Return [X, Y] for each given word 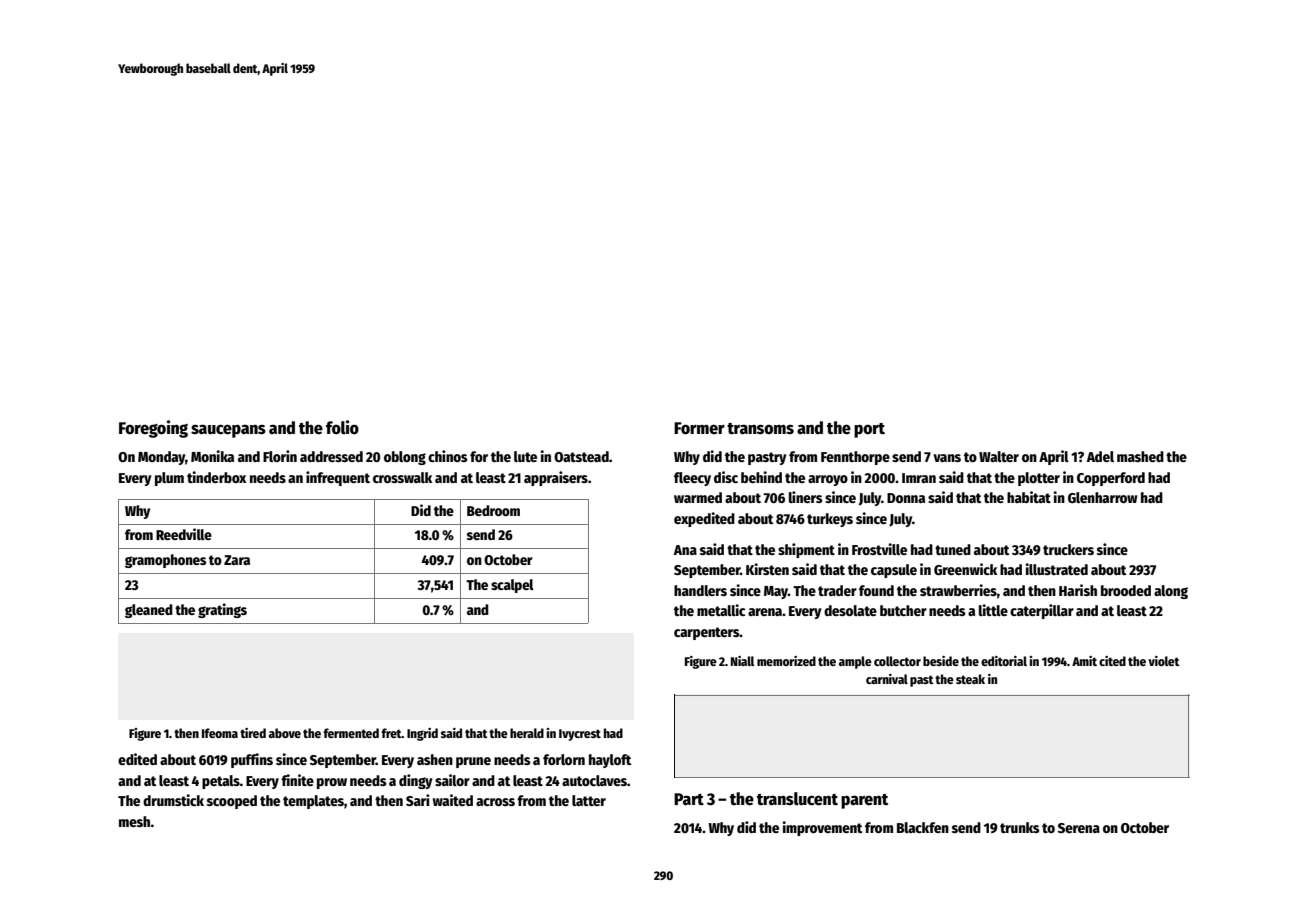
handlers [700, 590]
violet [1164, 661]
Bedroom [493, 510]
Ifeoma [220, 733]
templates [313, 802]
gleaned [149, 611]
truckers [1068, 549]
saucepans [228, 431]
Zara [237, 560]
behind [761, 477]
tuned [953, 549]
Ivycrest [580, 735]
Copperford [1111, 479]
